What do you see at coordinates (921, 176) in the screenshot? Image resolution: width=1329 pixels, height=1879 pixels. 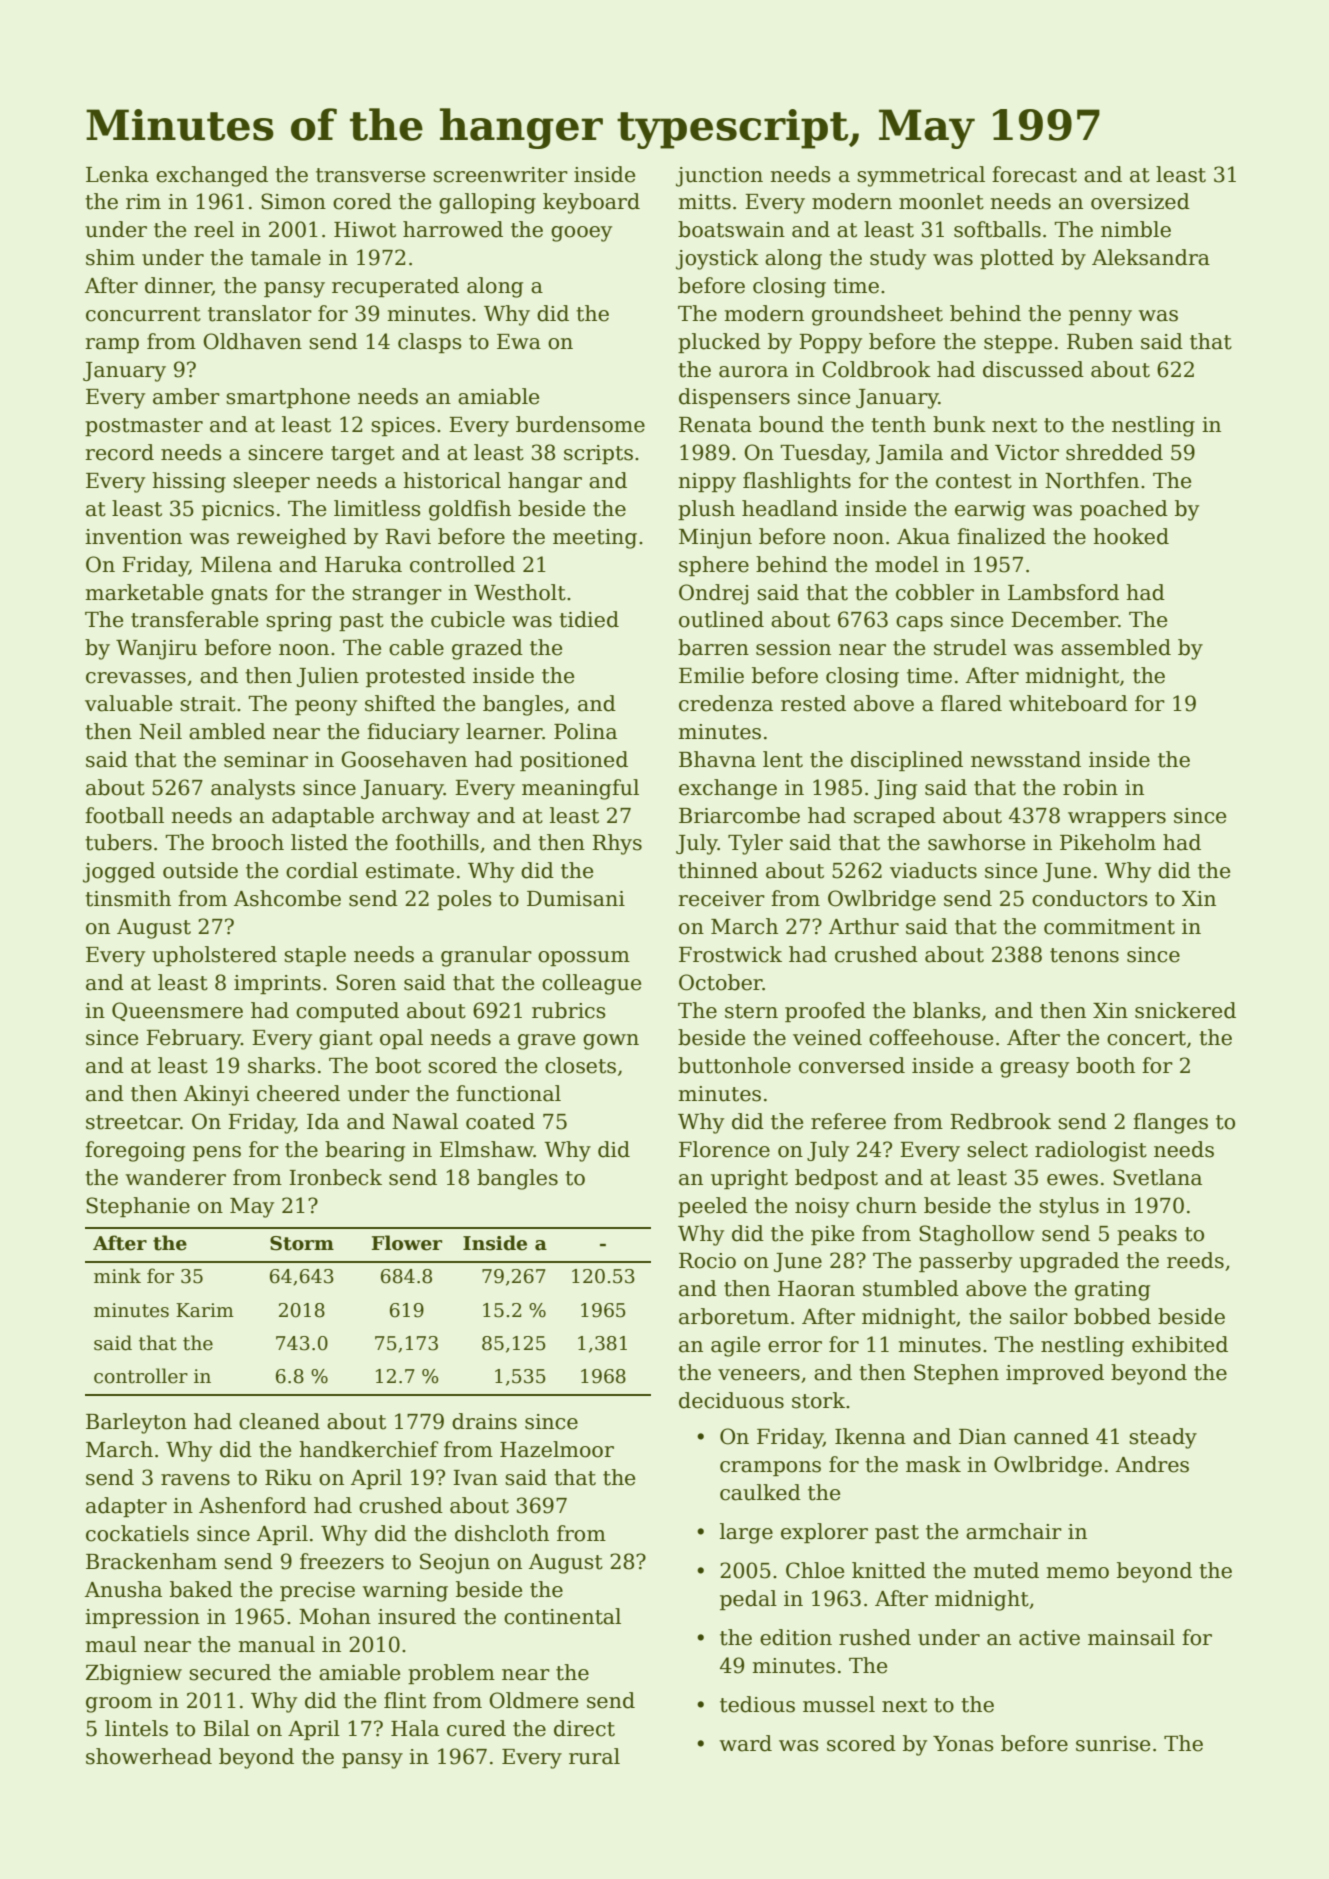 I see `symmetrical` at bounding box center [921, 176].
